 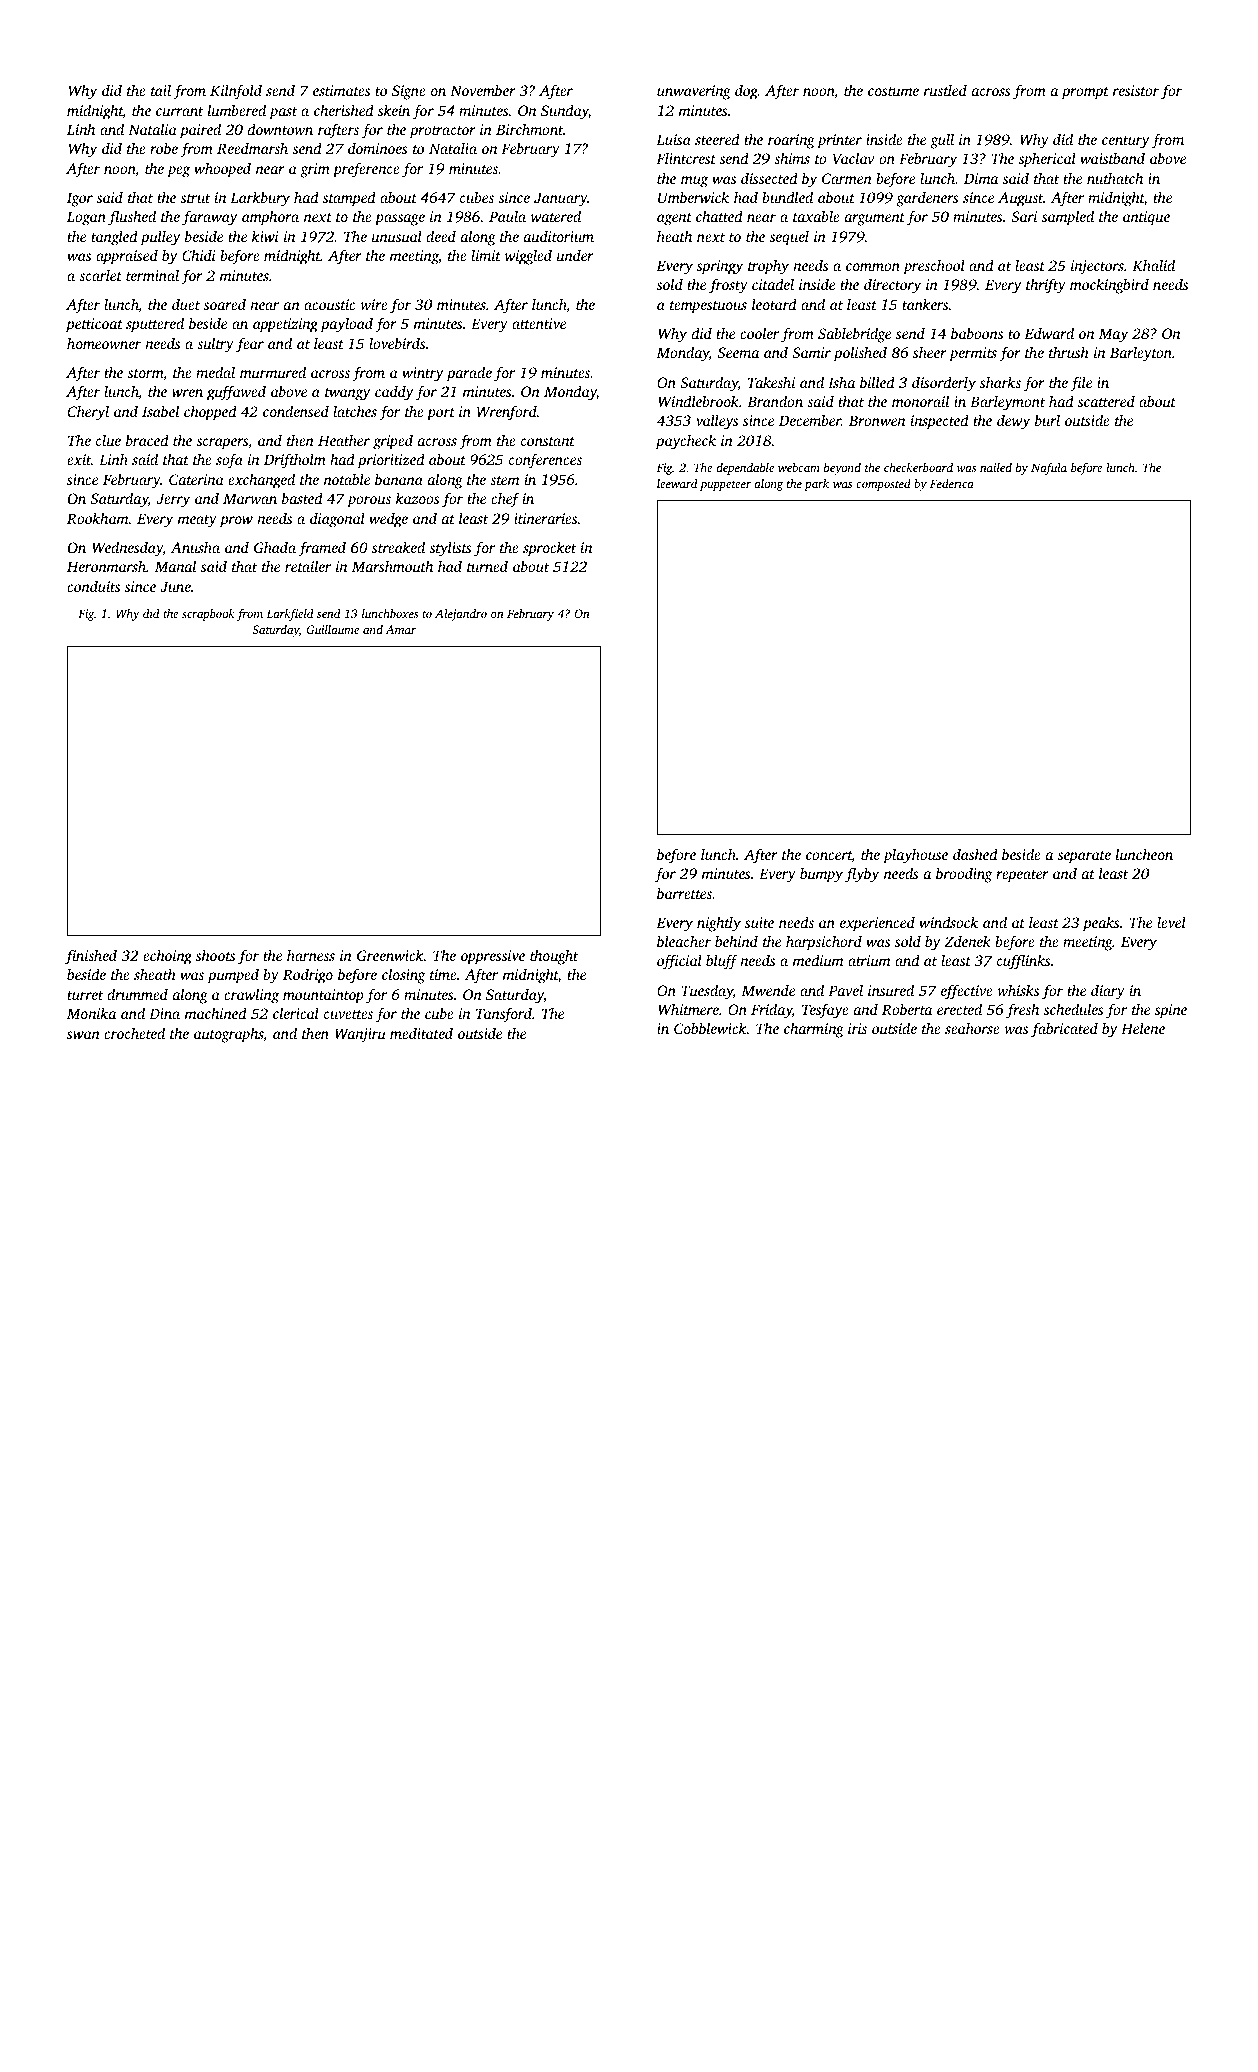 What do you see at coordinates (106, 566) in the screenshot?
I see `Heronmarsh` at bounding box center [106, 566].
